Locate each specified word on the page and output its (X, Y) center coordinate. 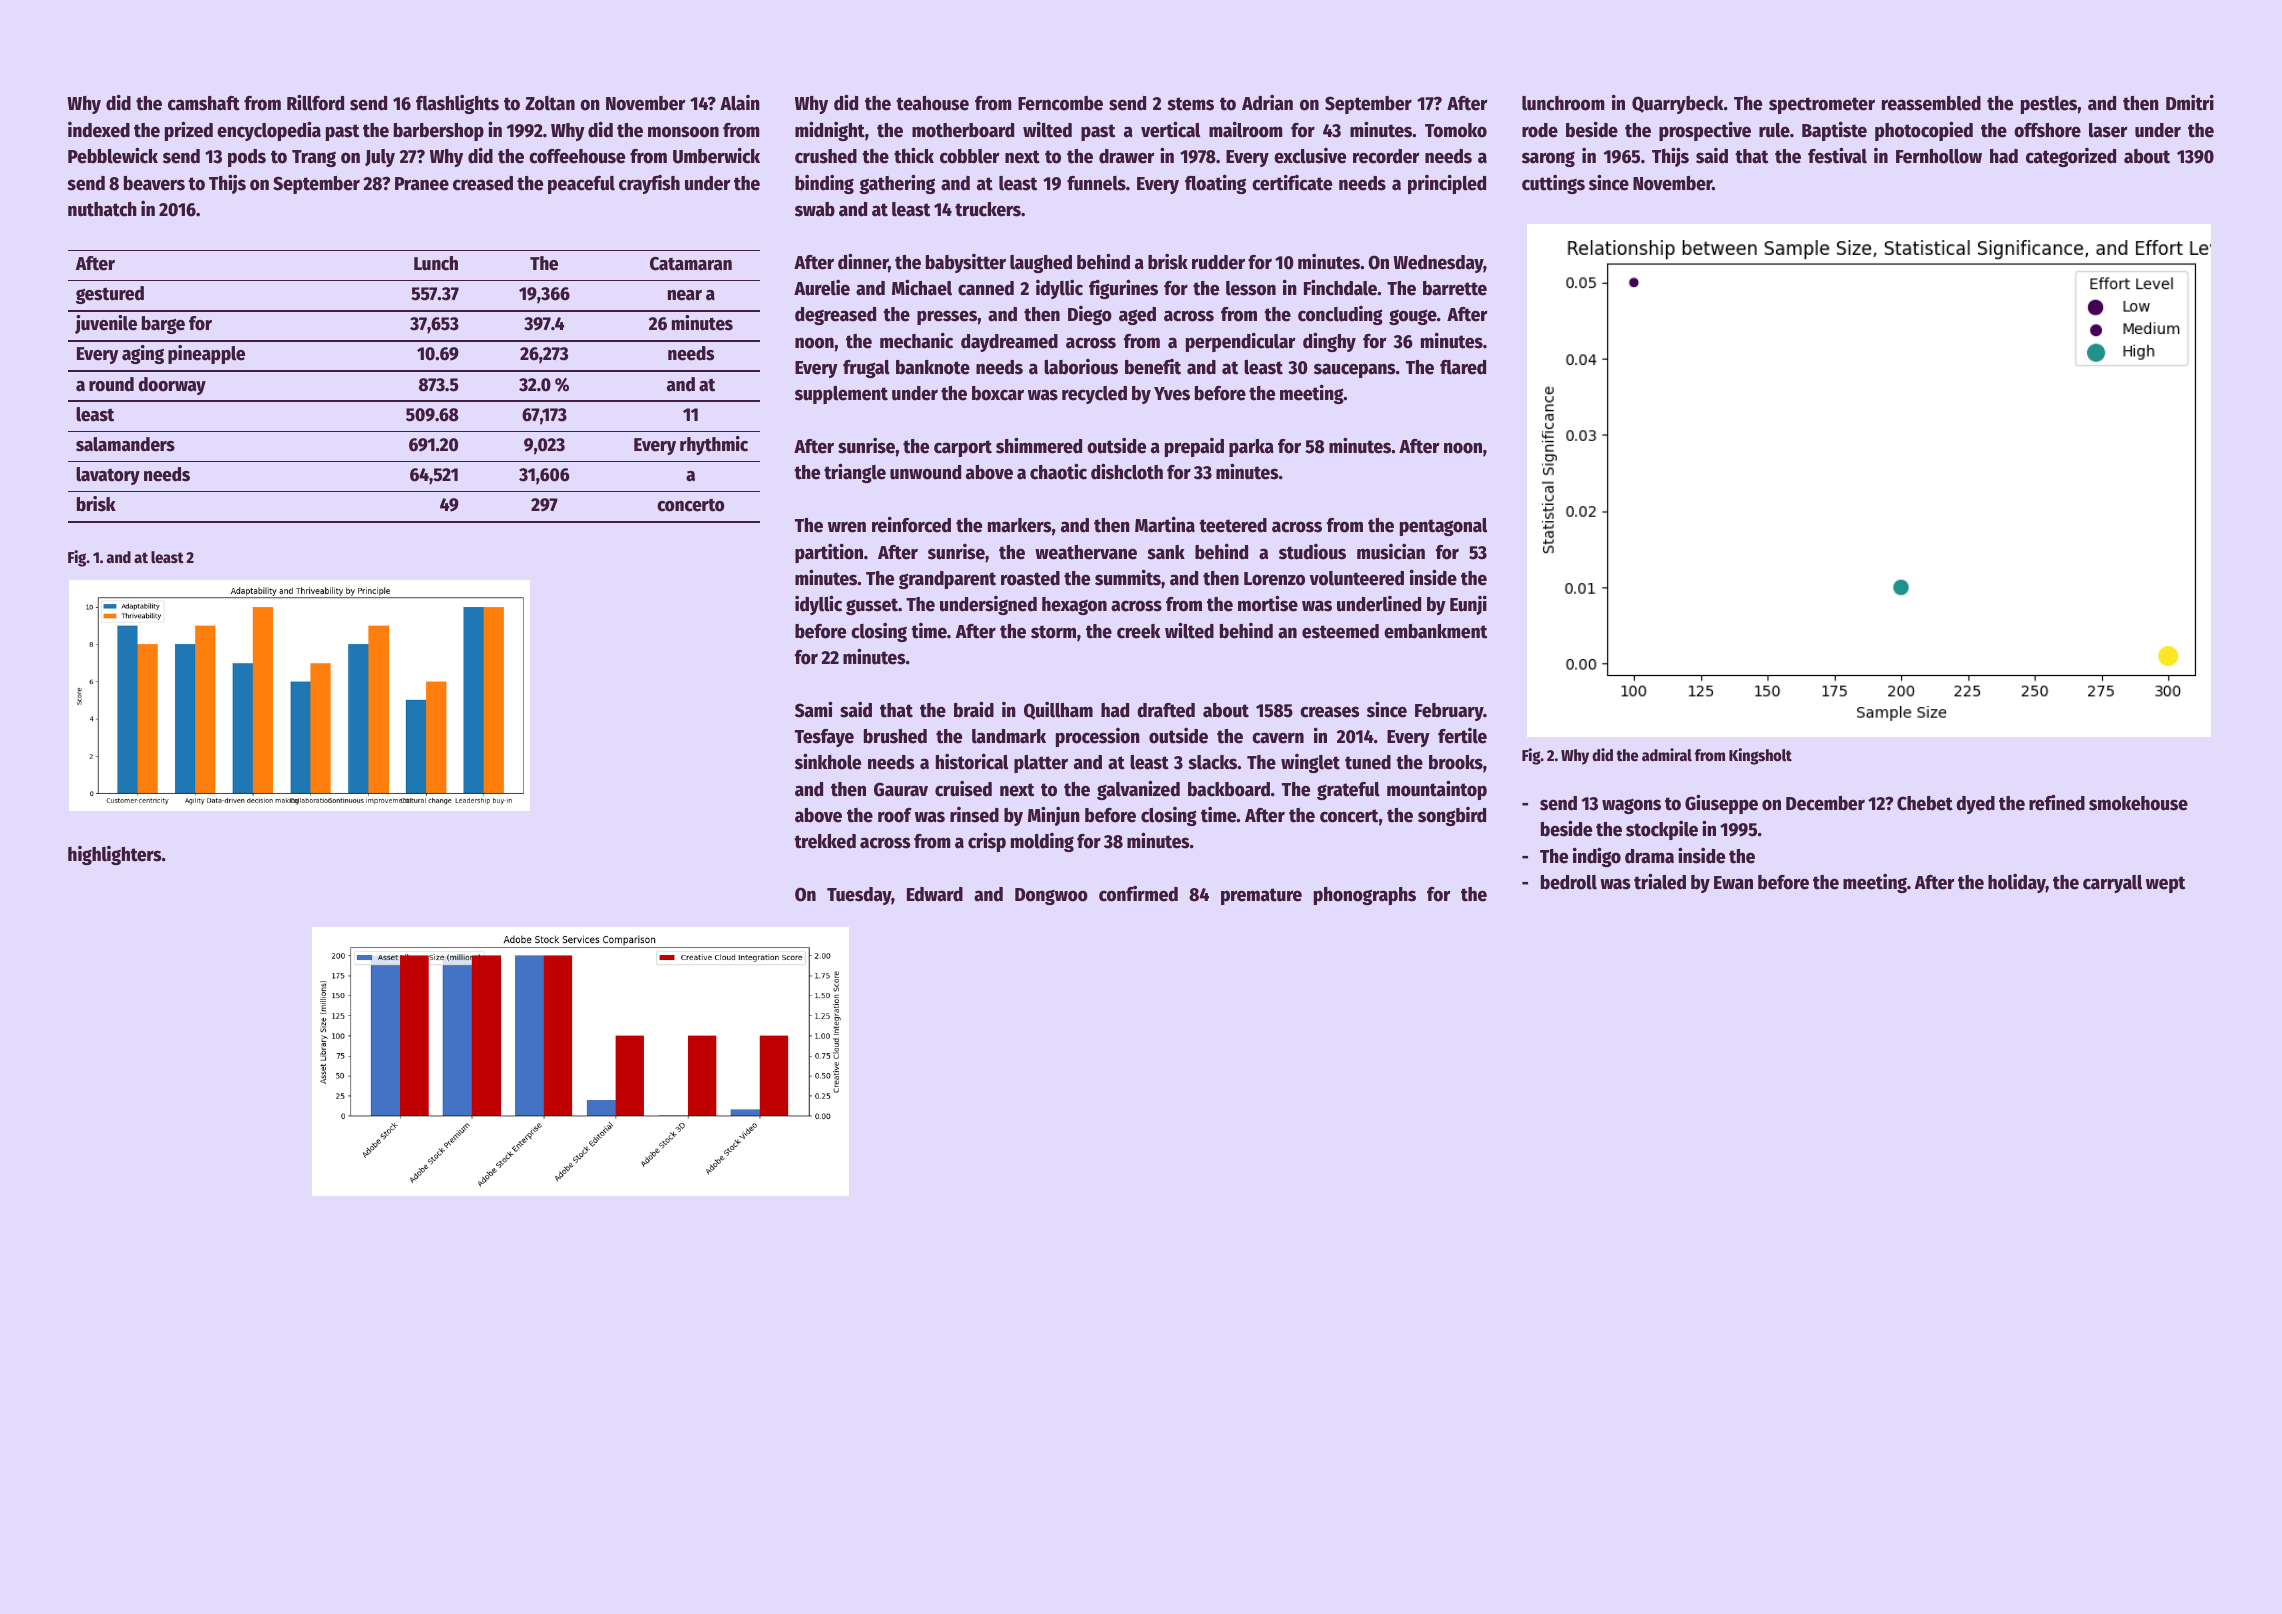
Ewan (1733, 883)
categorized (2071, 157)
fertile (1462, 736)
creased (483, 183)
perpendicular (1240, 342)
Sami (813, 709)
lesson (1251, 288)
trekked (825, 841)
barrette (1455, 288)
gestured (110, 295)
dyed (1975, 805)
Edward (935, 894)
